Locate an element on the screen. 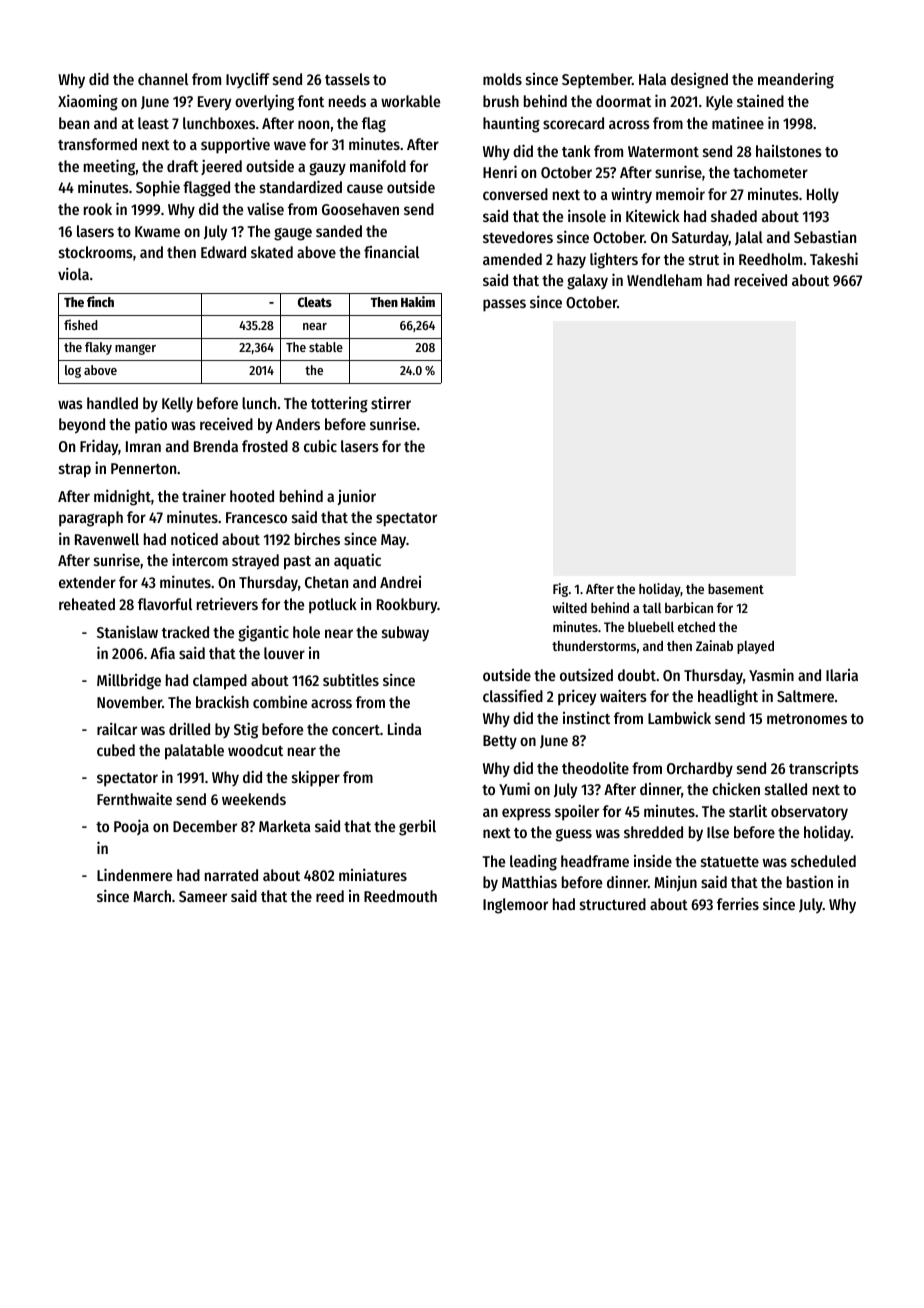 Image resolution: width=924 pixels, height=1308 pixels. Fernthwaite is located at coordinates (134, 798).
